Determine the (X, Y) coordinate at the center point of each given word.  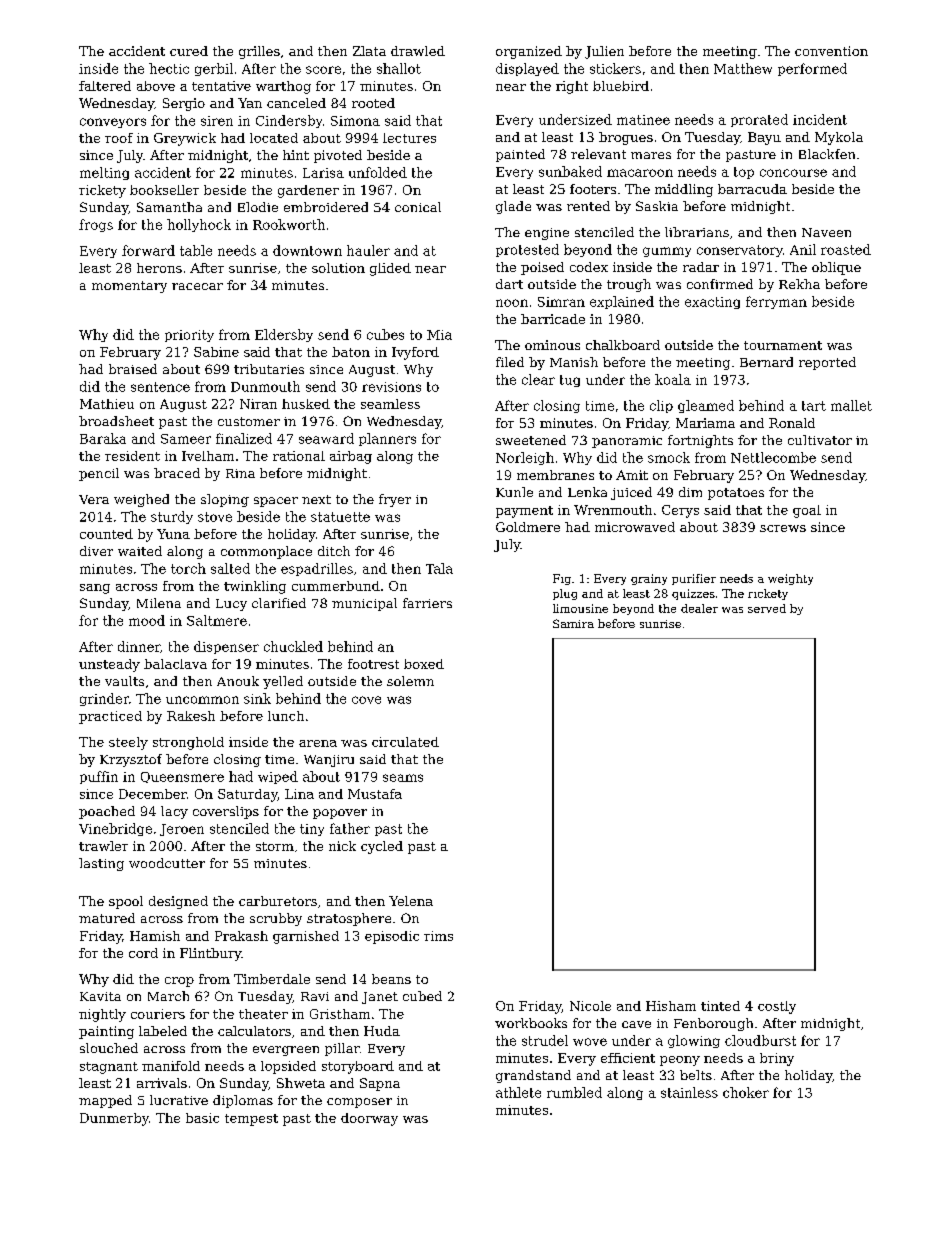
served (767, 608)
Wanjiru (329, 761)
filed (510, 362)
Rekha (799, 284)
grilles (259, 52)
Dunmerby (114, 1119)
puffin (99, 777)
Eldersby (284, 335)
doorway (369, 1119)
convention (831, 51)
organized (529, 52)
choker (746, 1092)
